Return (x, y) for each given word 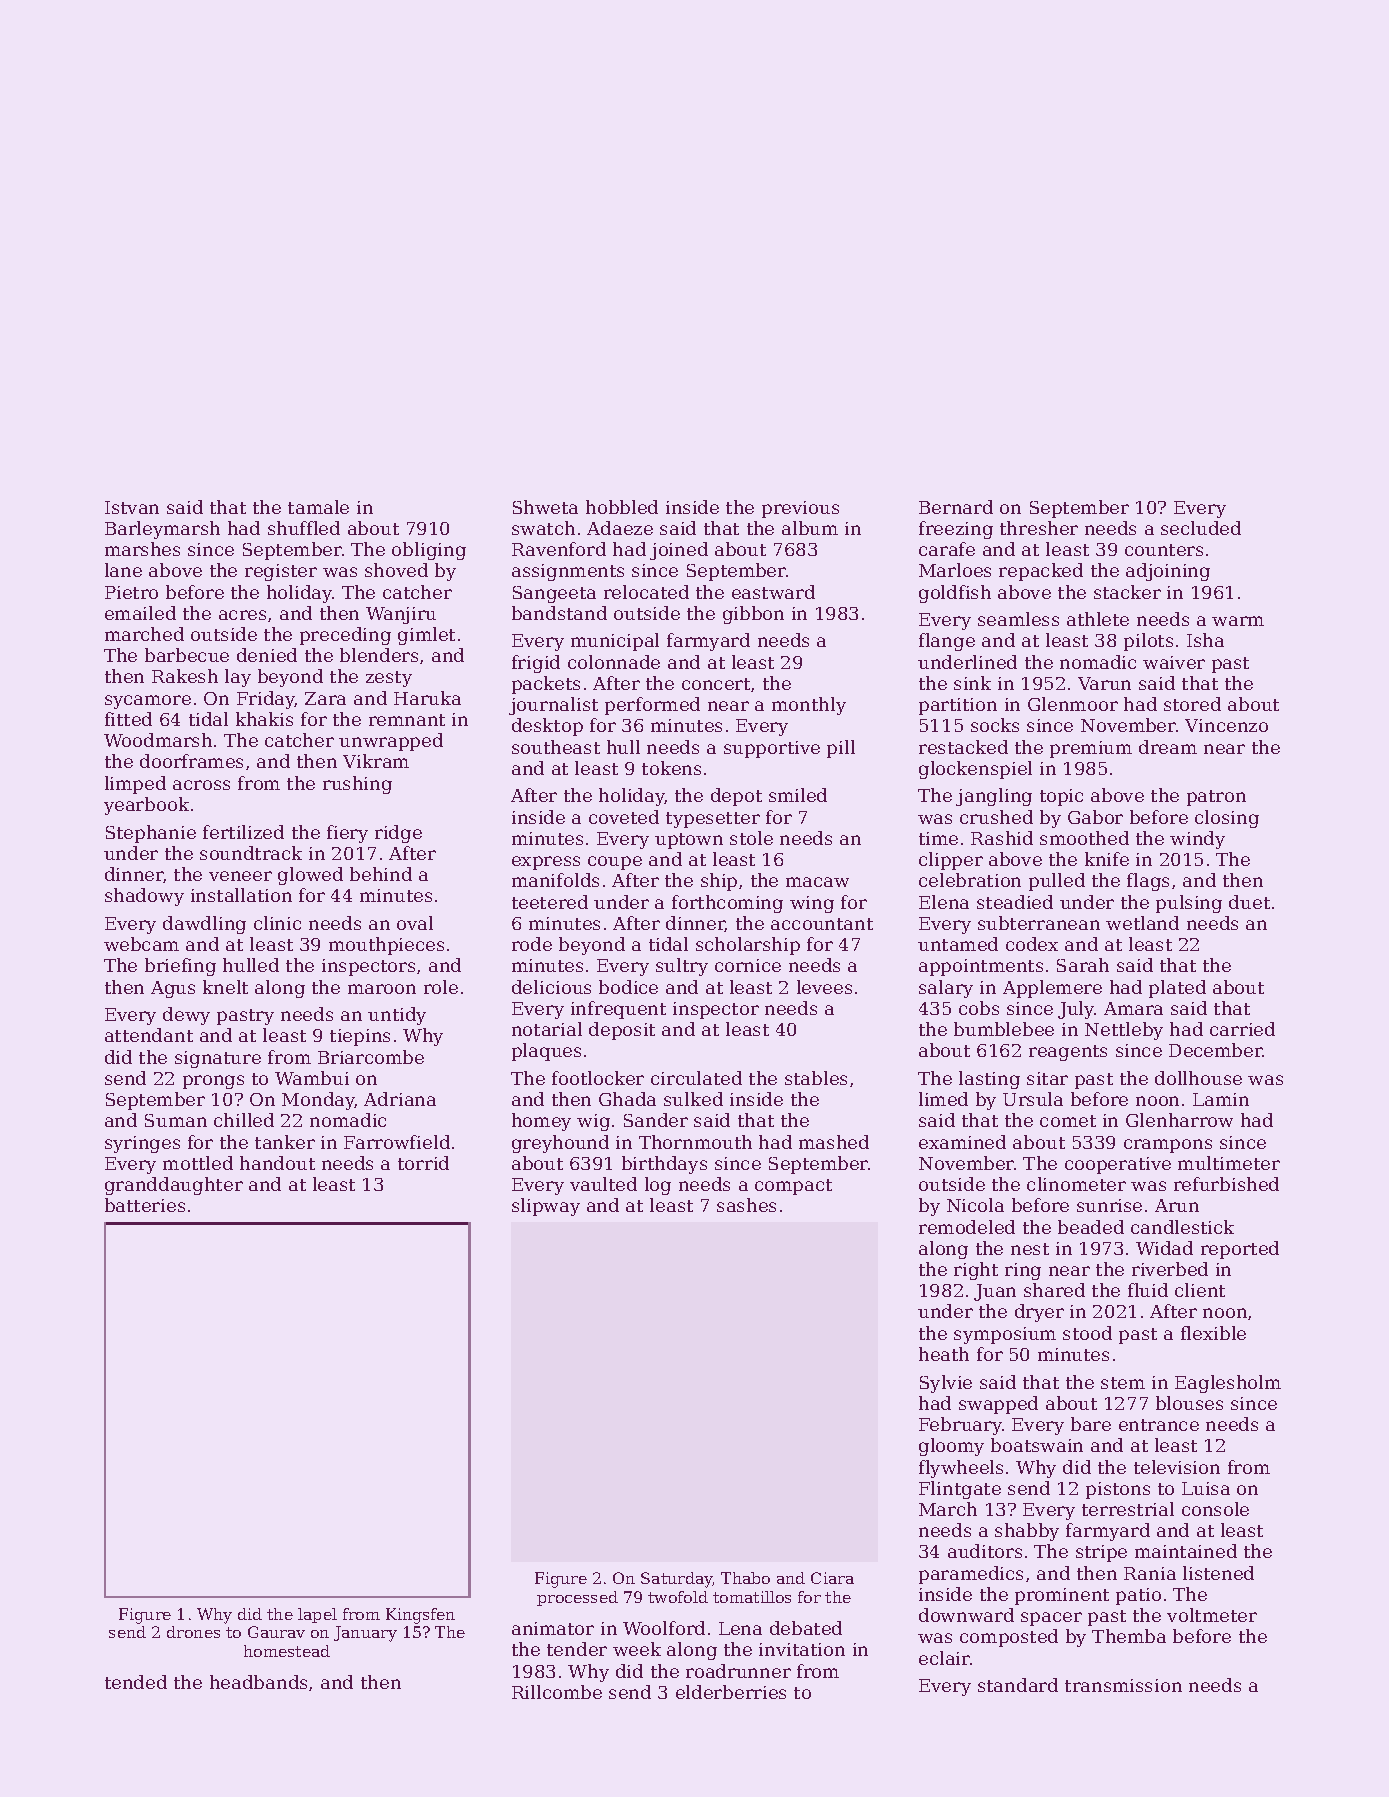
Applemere (1052, 989)
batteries (145, 1205)
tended (136, 1682)
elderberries (731, 1692)
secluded (1201, 528)
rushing (357, 785)
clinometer (1076, 1184)
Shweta (545, 507)
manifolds (555, 880)
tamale (318, 507)
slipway (546, 1207)
